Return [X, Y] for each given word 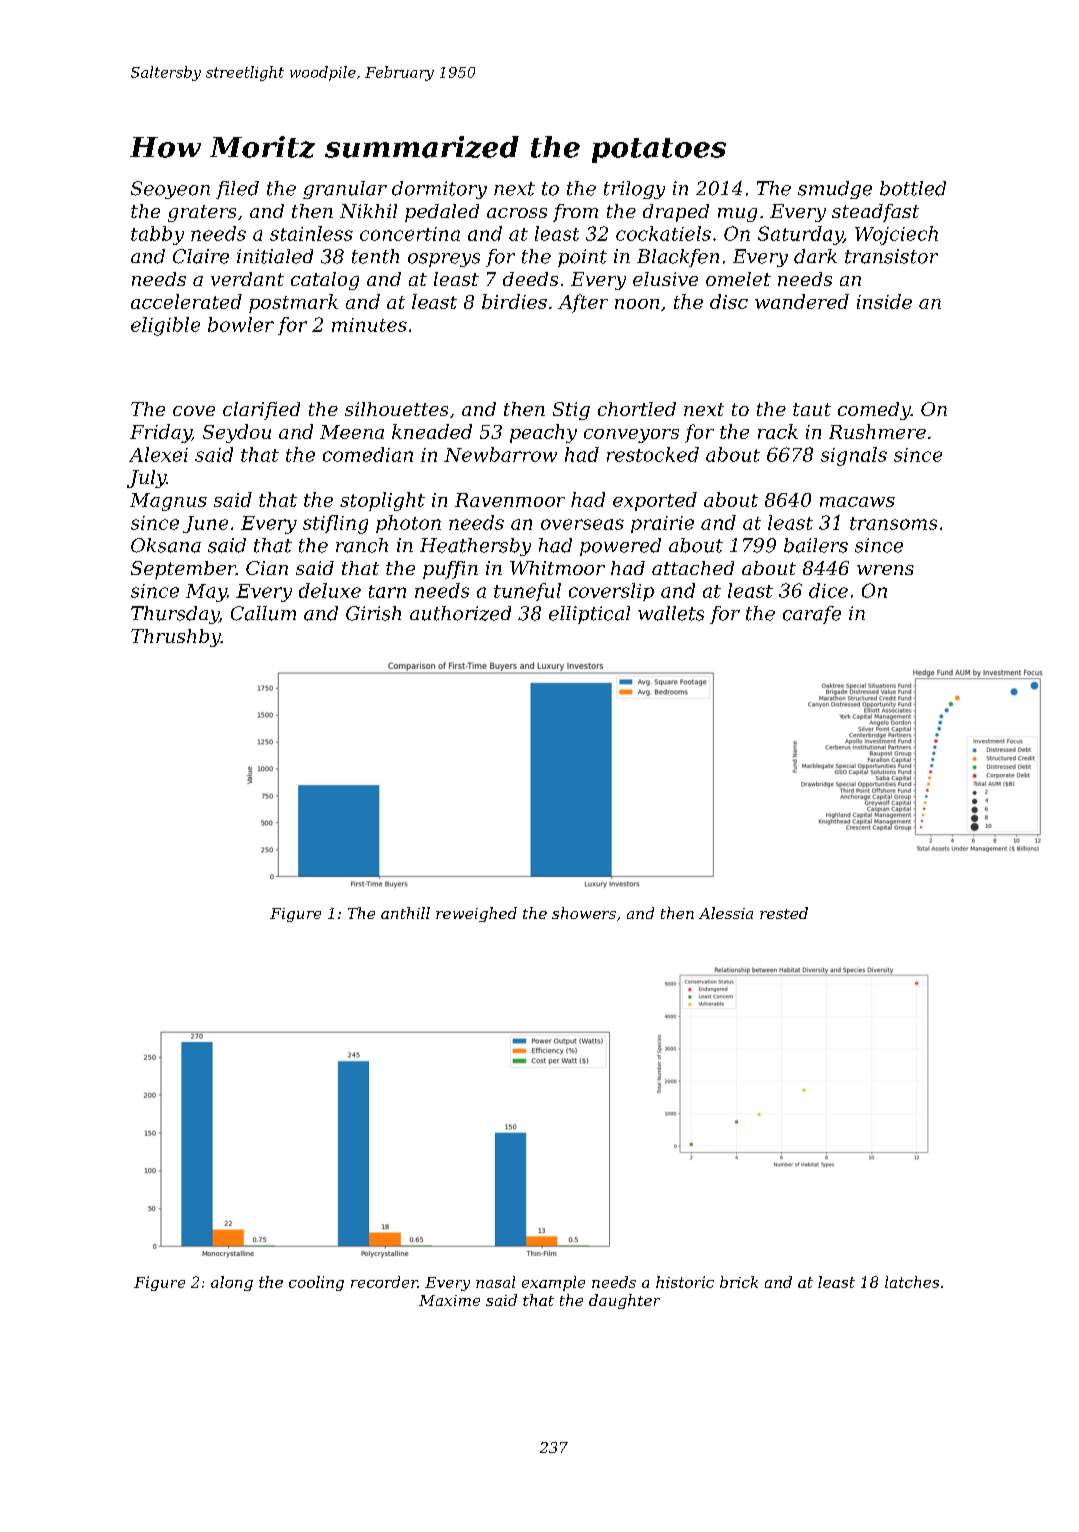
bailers [816, 545]
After [583, 303]
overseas [582, 524]
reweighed [476, 914]
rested [784, 913]
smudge [835, 190]
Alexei [158, 454]
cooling [316, 1283]
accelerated [186, 301]
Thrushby [176, 638]
